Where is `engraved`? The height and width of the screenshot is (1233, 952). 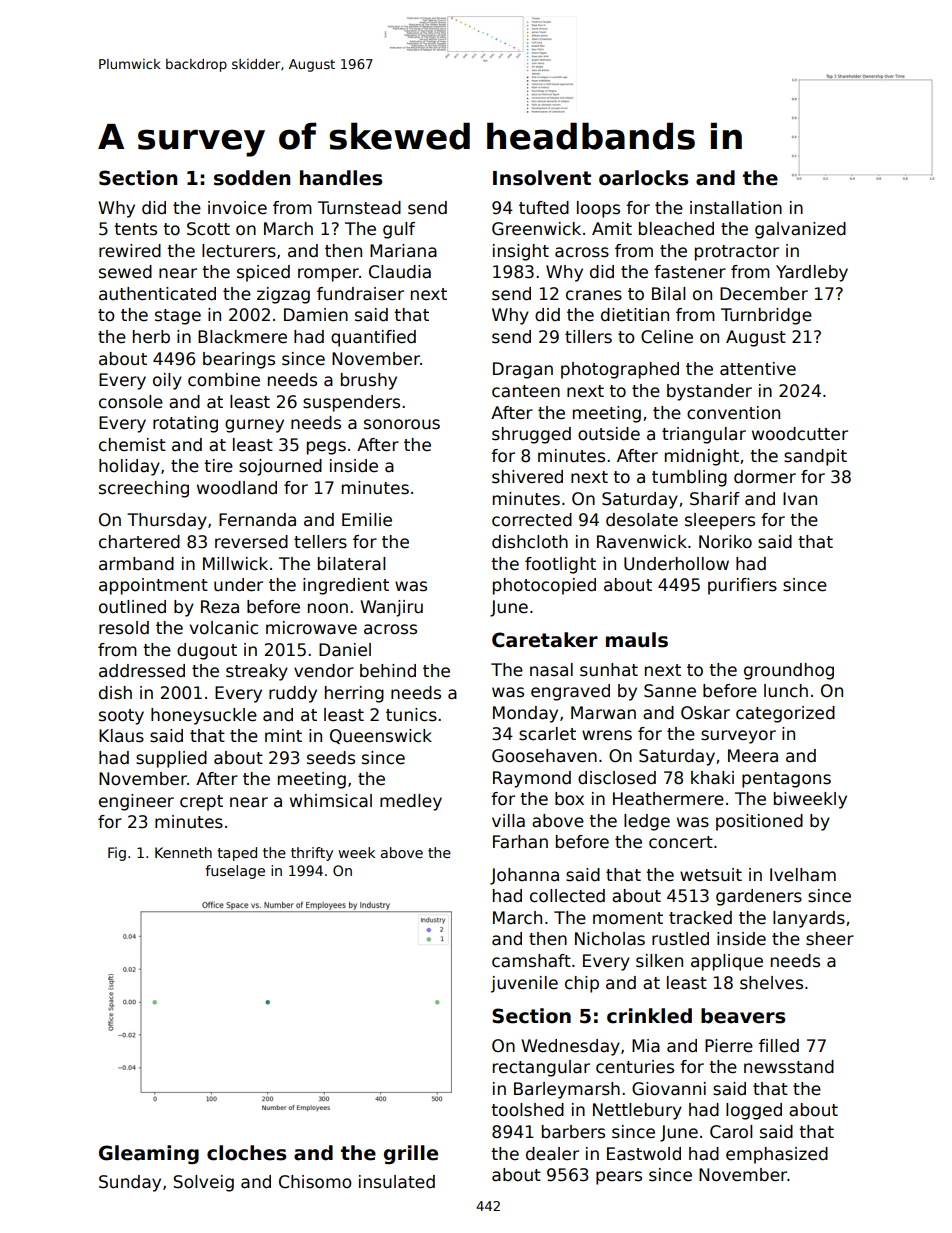 engraved is located at coordinates (570, 692).
